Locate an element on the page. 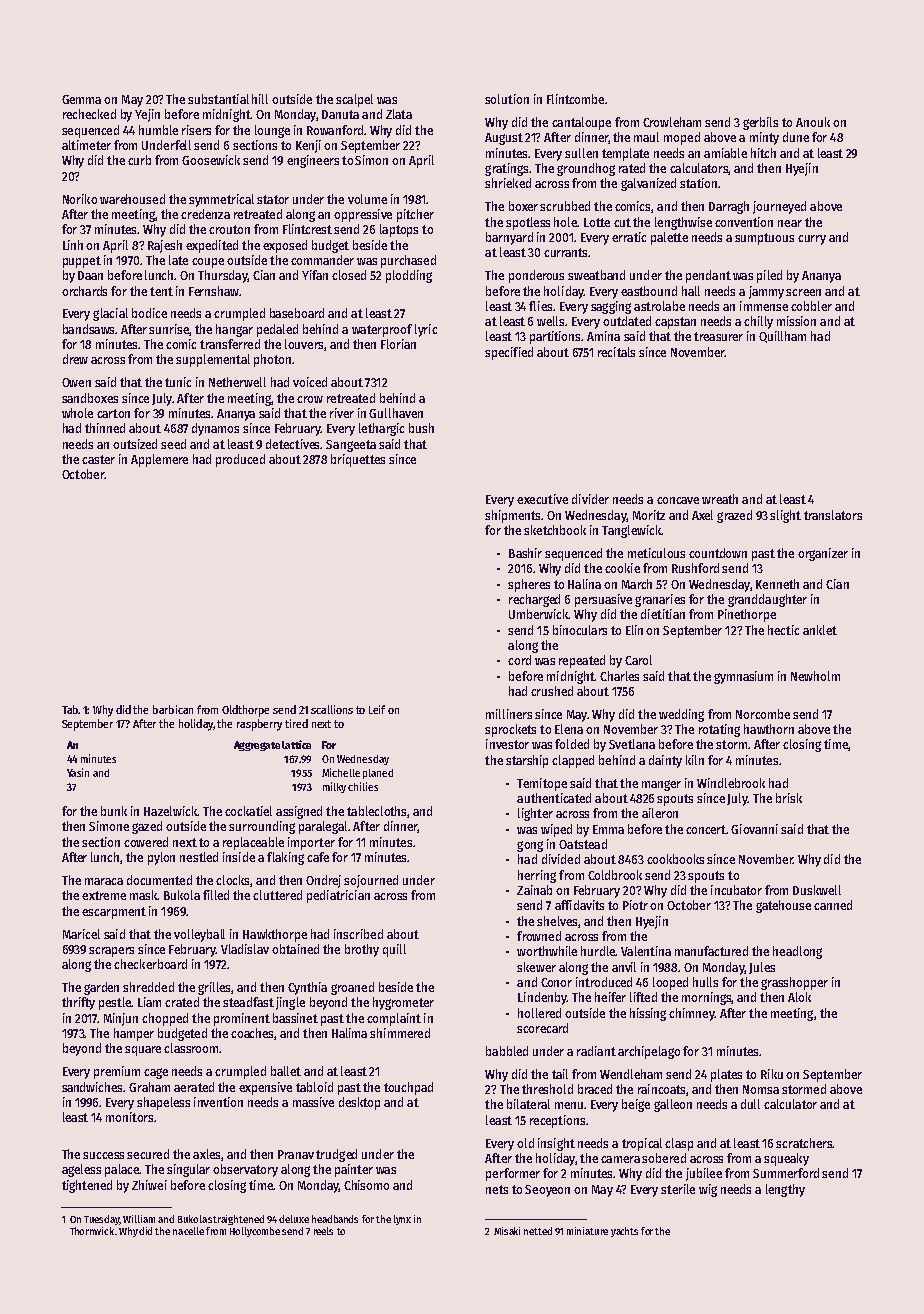 The width and height of the document is (924, 1314). threshold is located at coordinates (547, 1089).
